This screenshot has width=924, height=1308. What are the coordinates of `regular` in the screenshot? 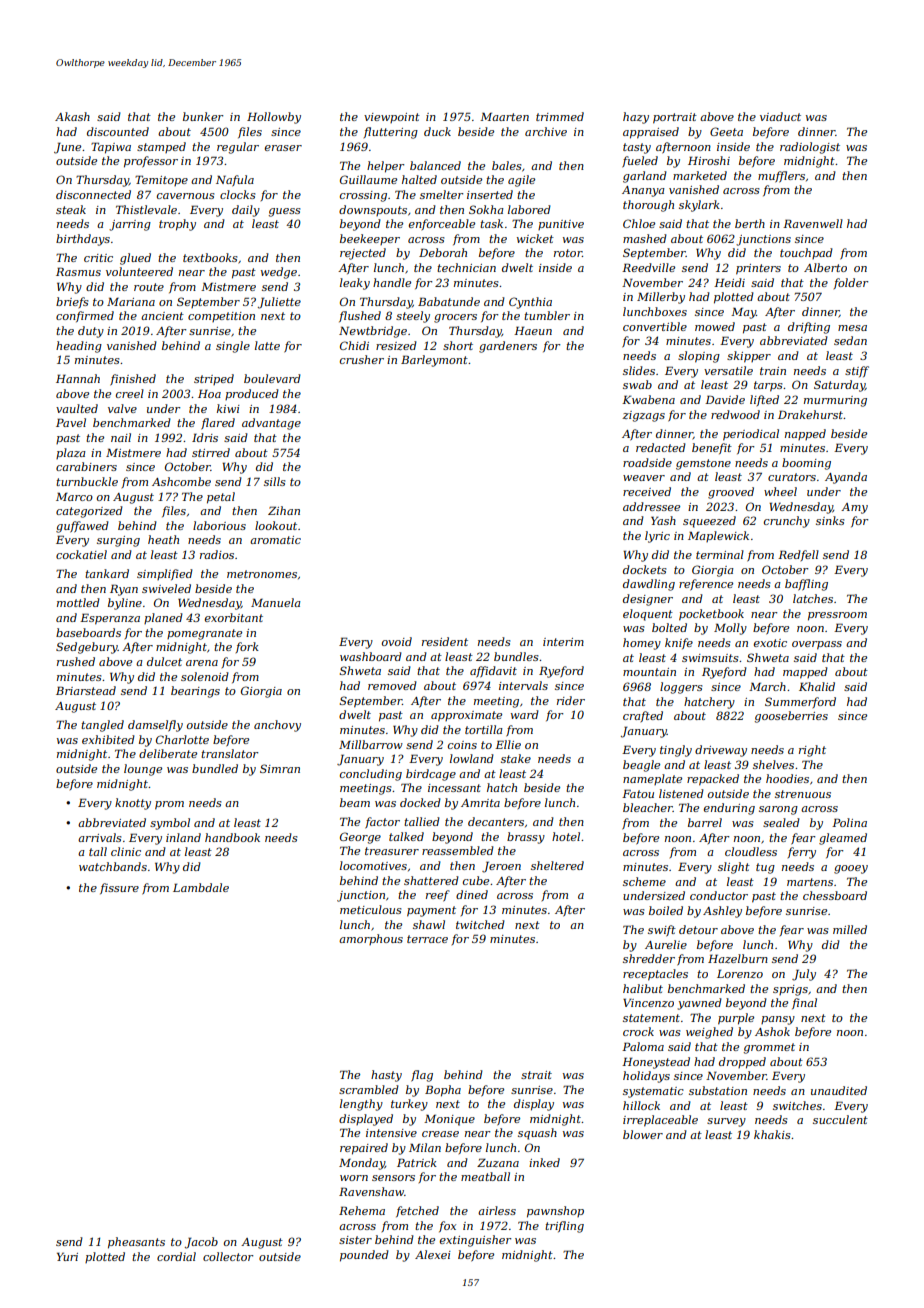 It's located at (238, 148).
